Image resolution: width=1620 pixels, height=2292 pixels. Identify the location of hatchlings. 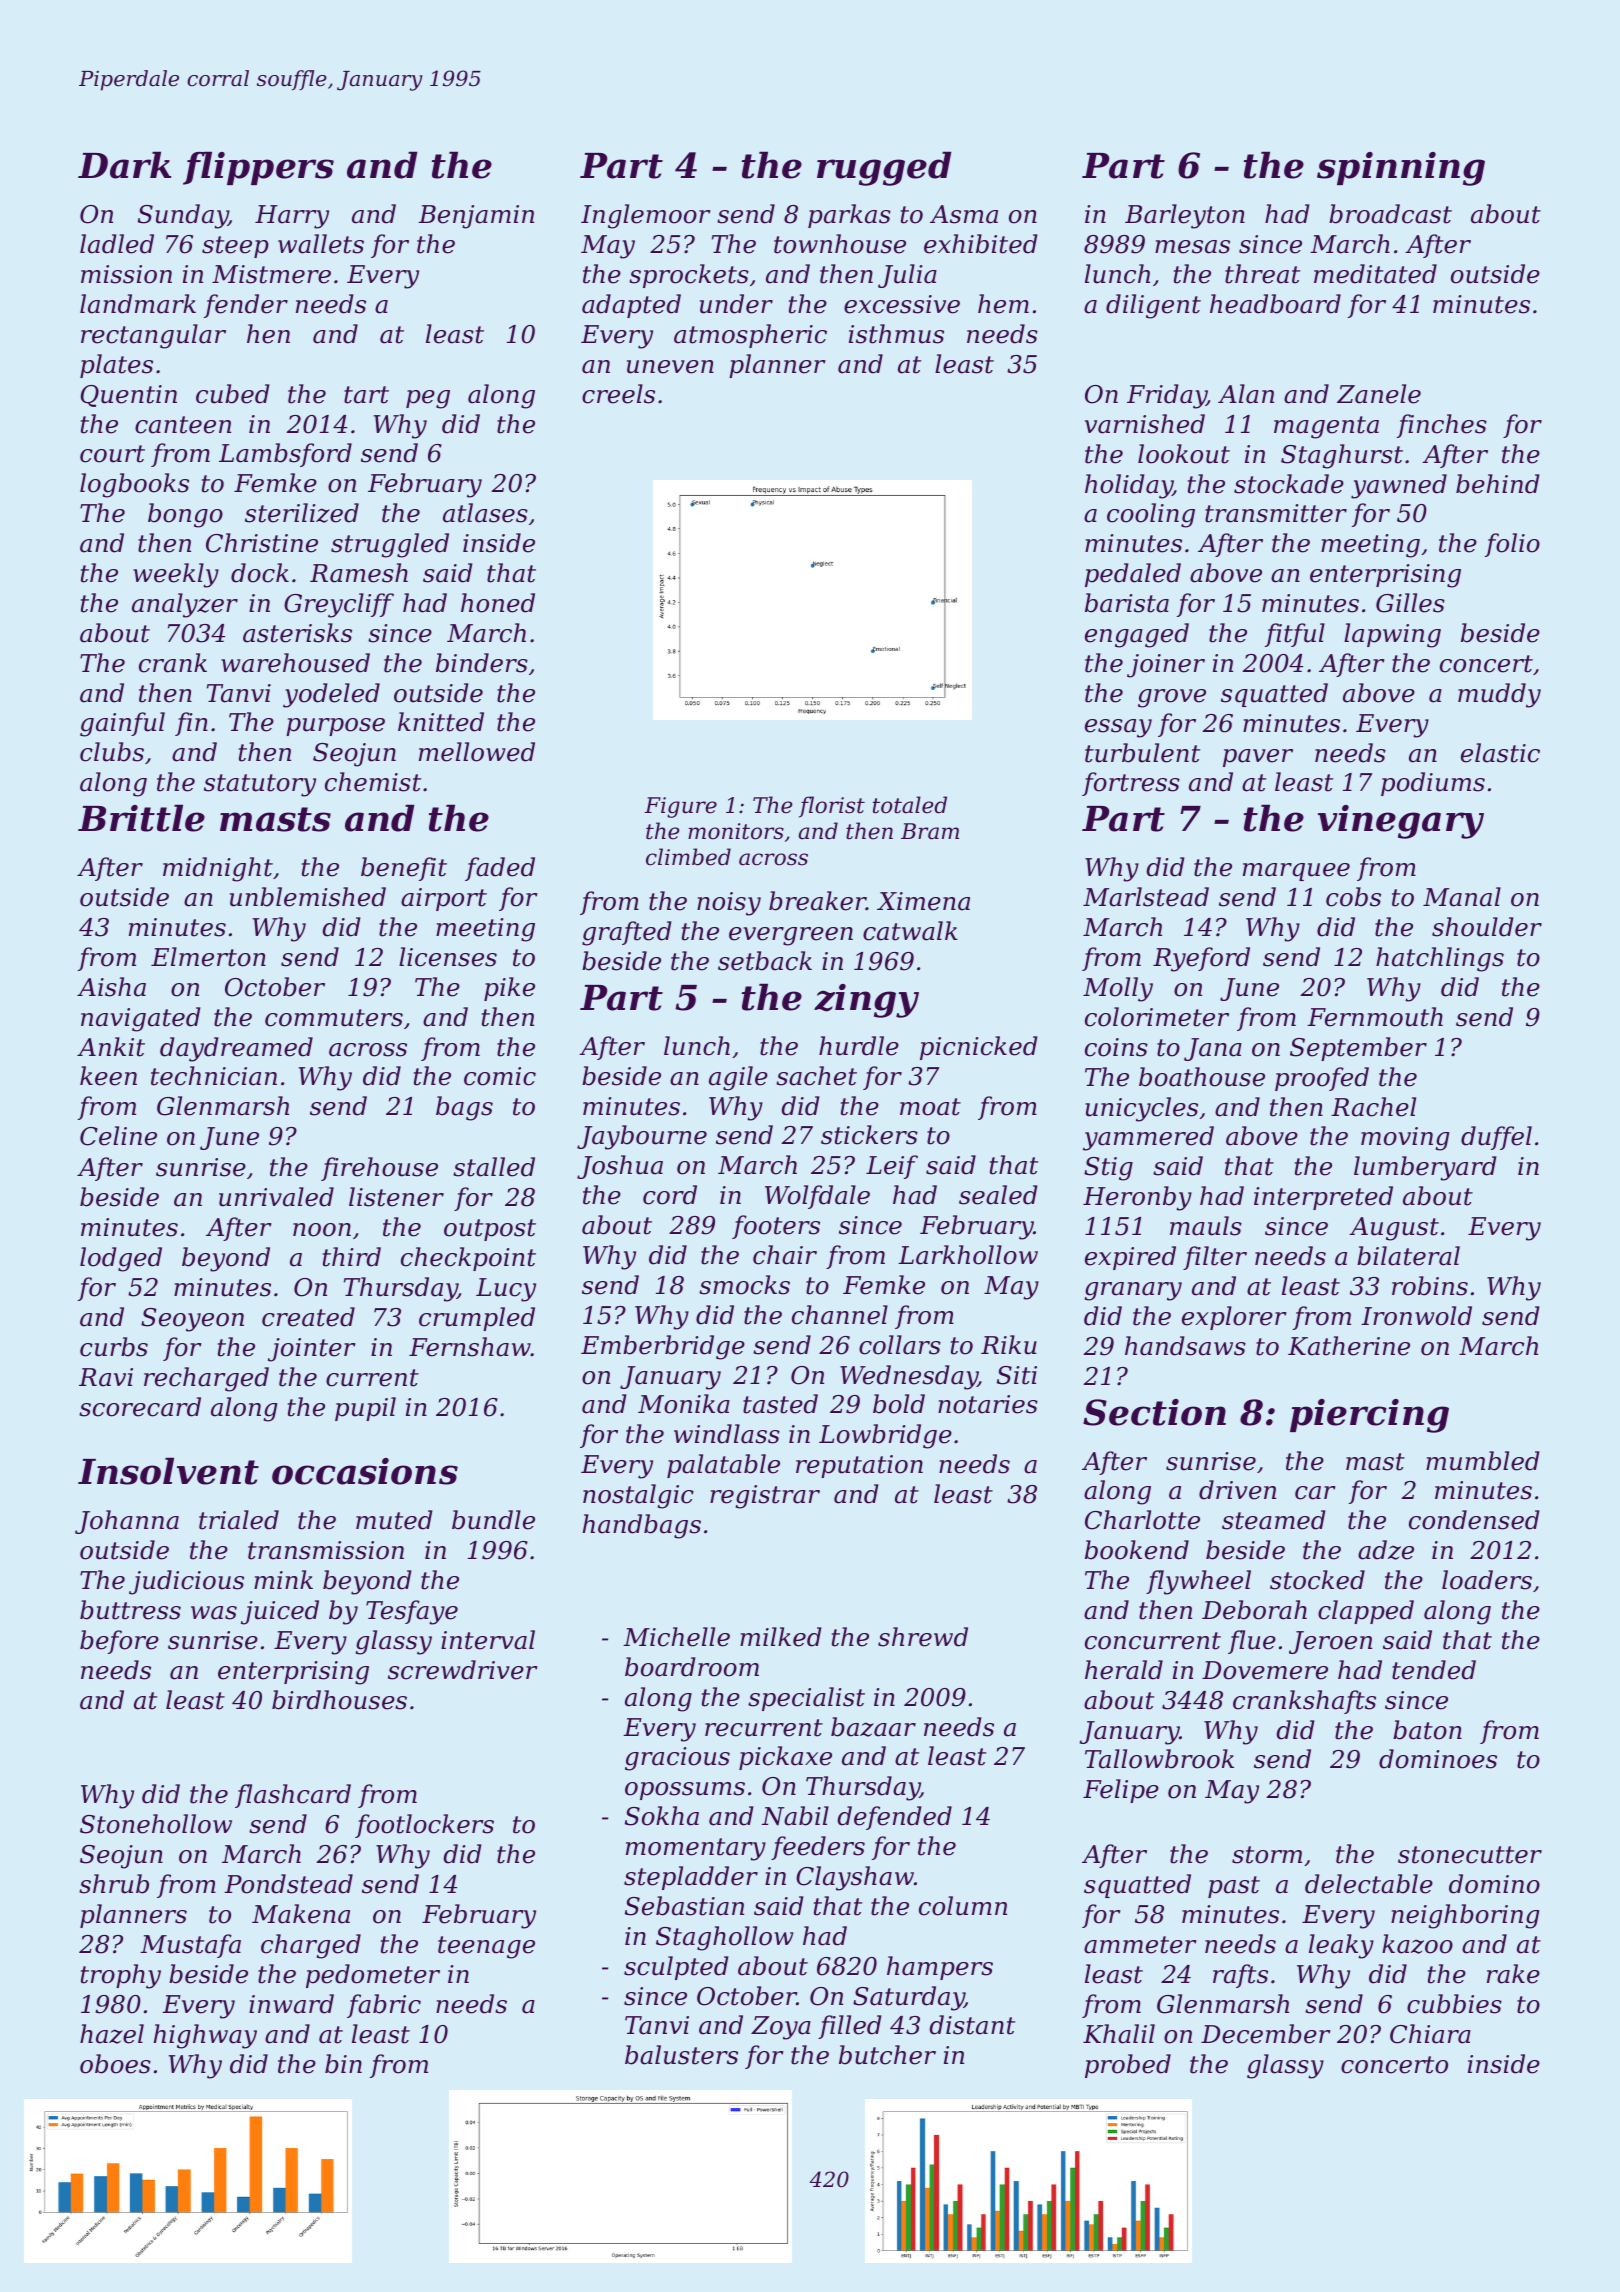
(1440, 959).
